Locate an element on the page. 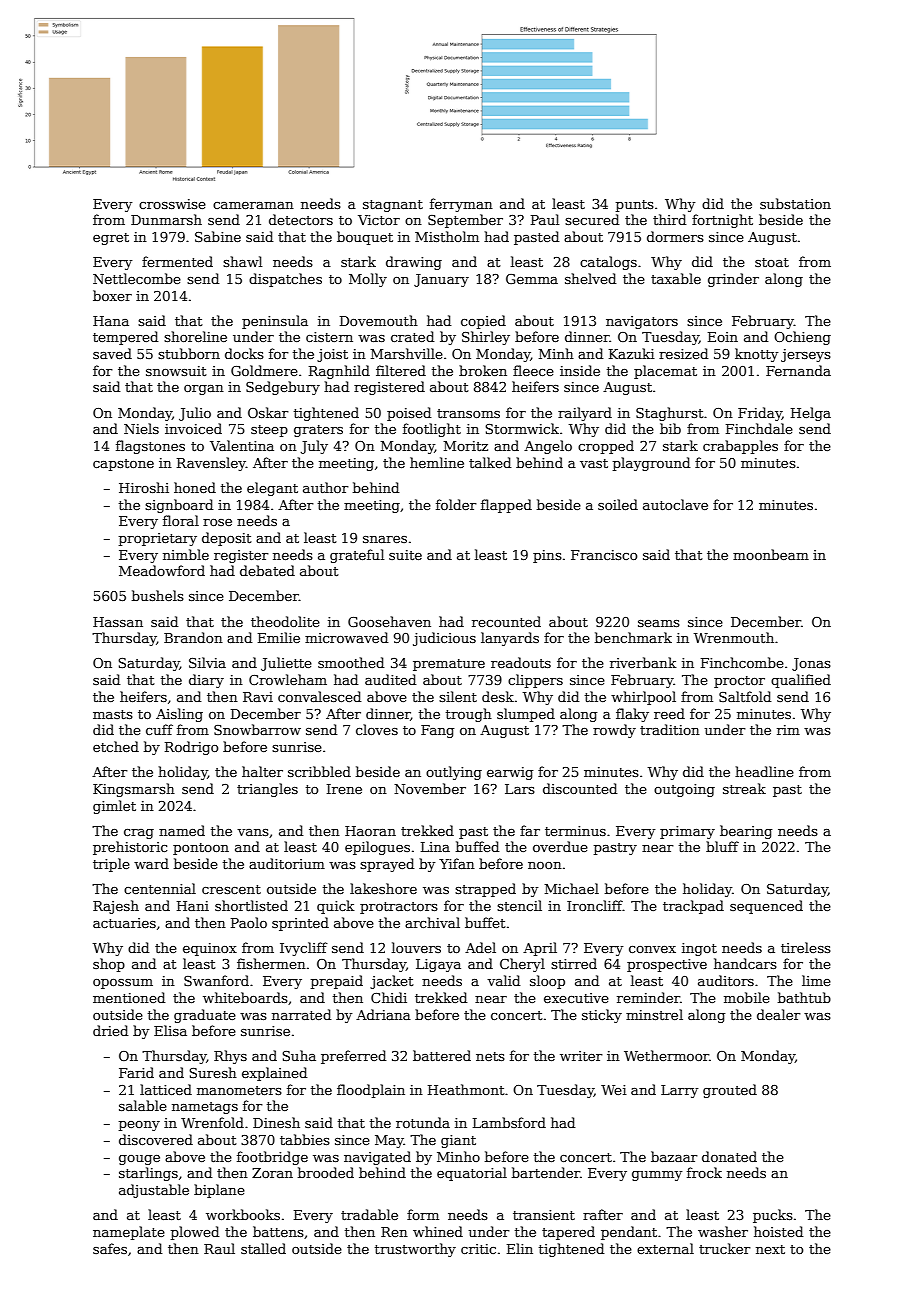 Image resolution: width=924 pixels, height=1308 pixels. debated is located at coordinates (267, 570).
